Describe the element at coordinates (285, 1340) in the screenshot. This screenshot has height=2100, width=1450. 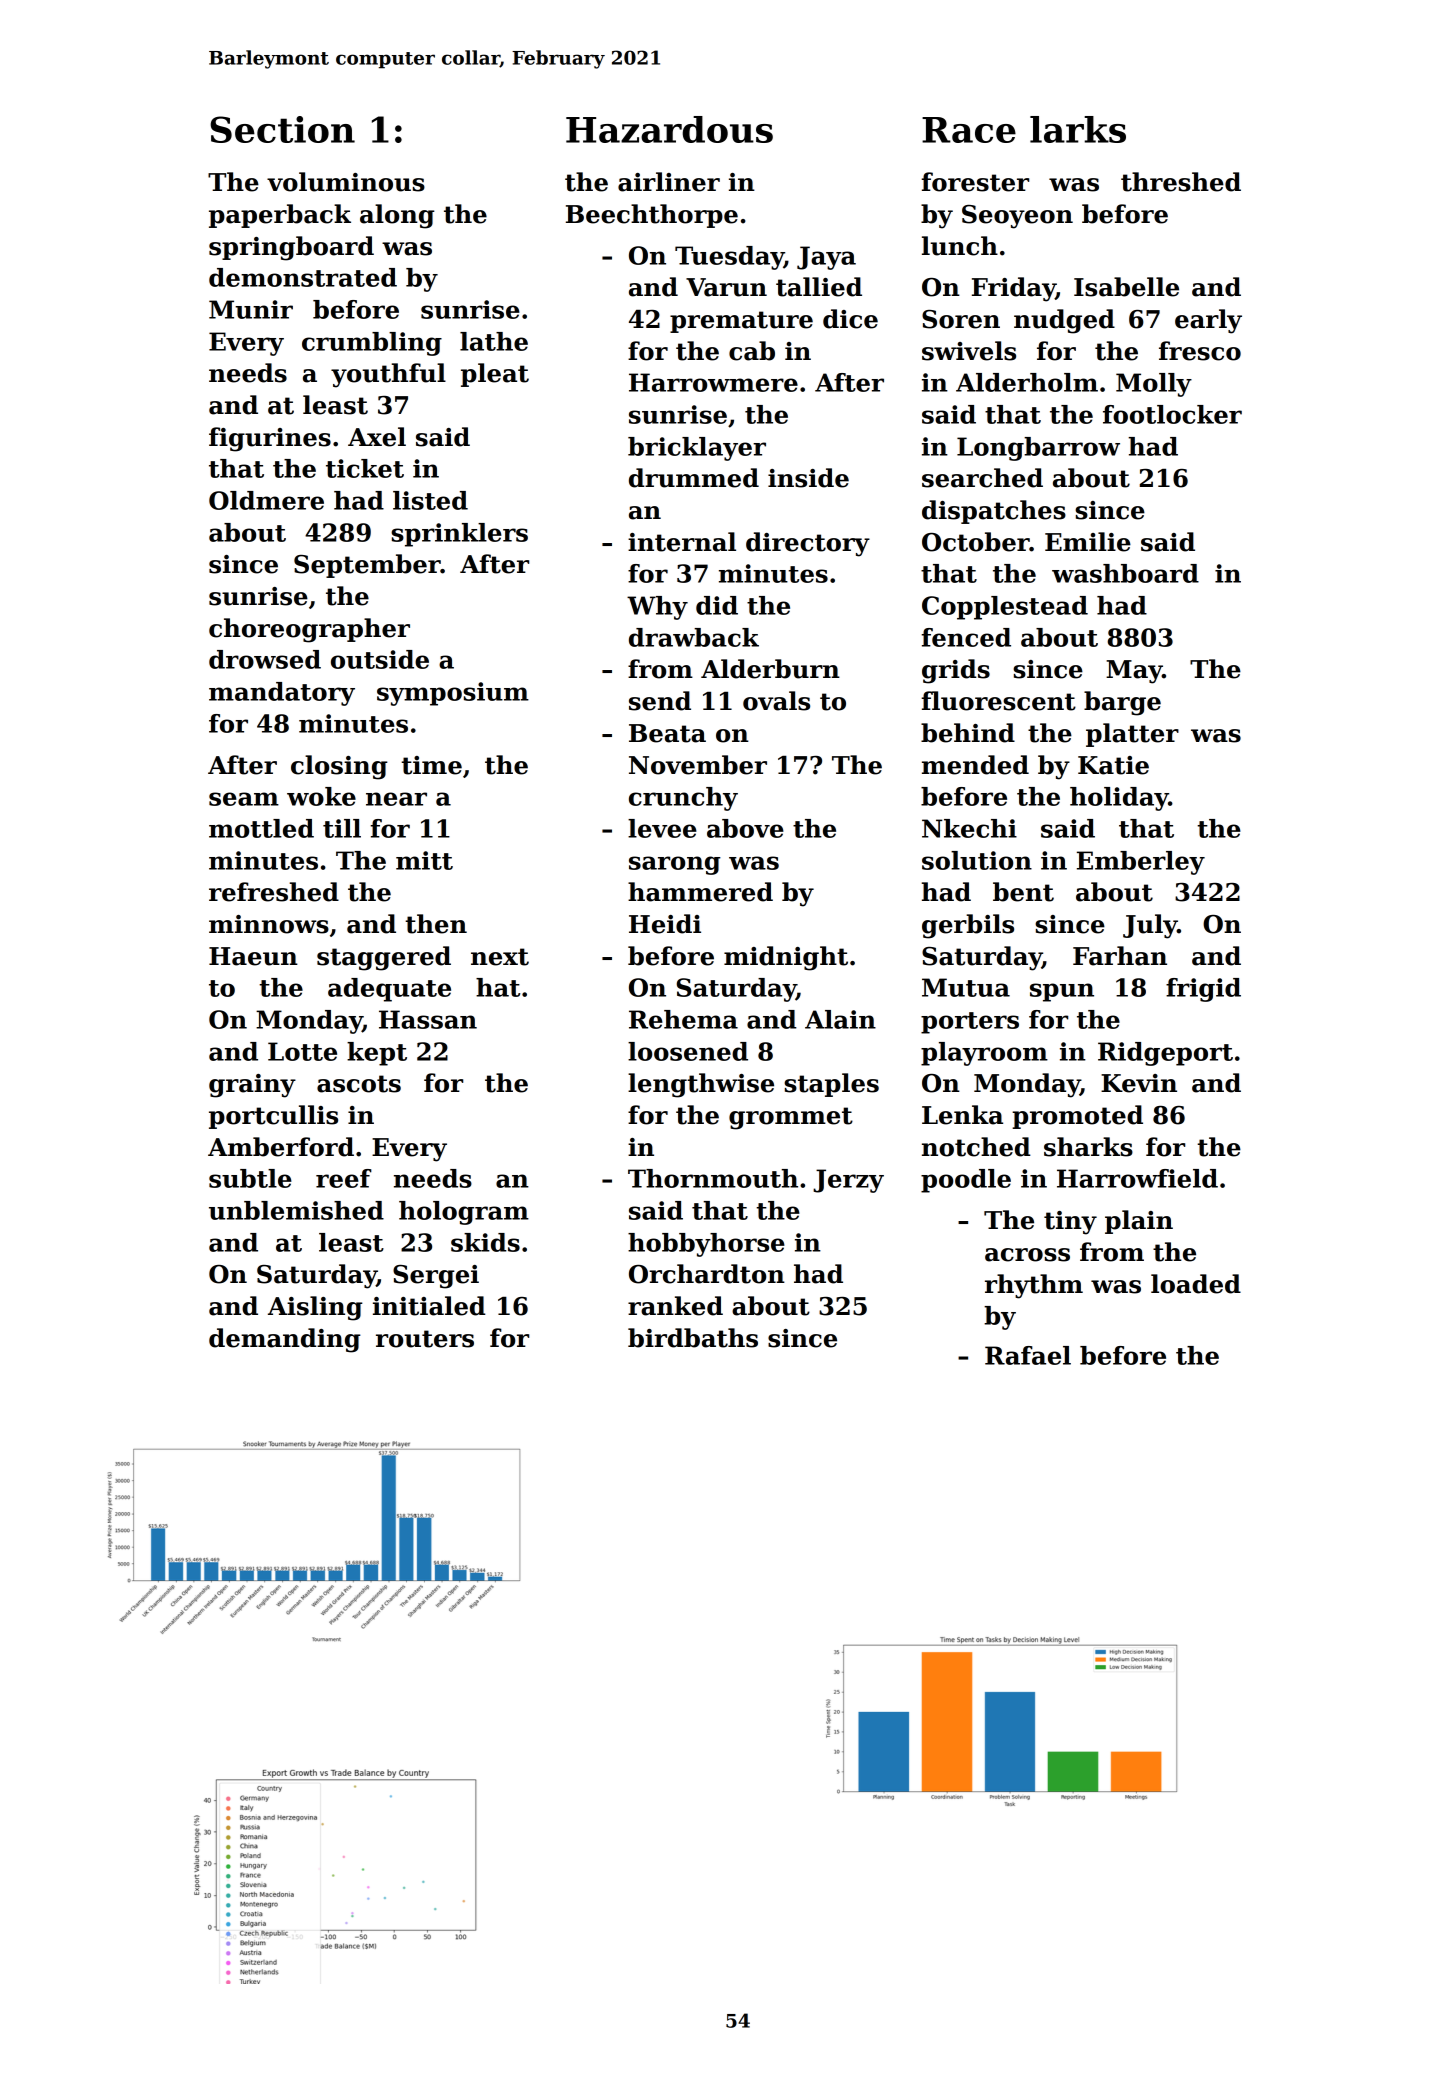
I see `demanding` at that location.
